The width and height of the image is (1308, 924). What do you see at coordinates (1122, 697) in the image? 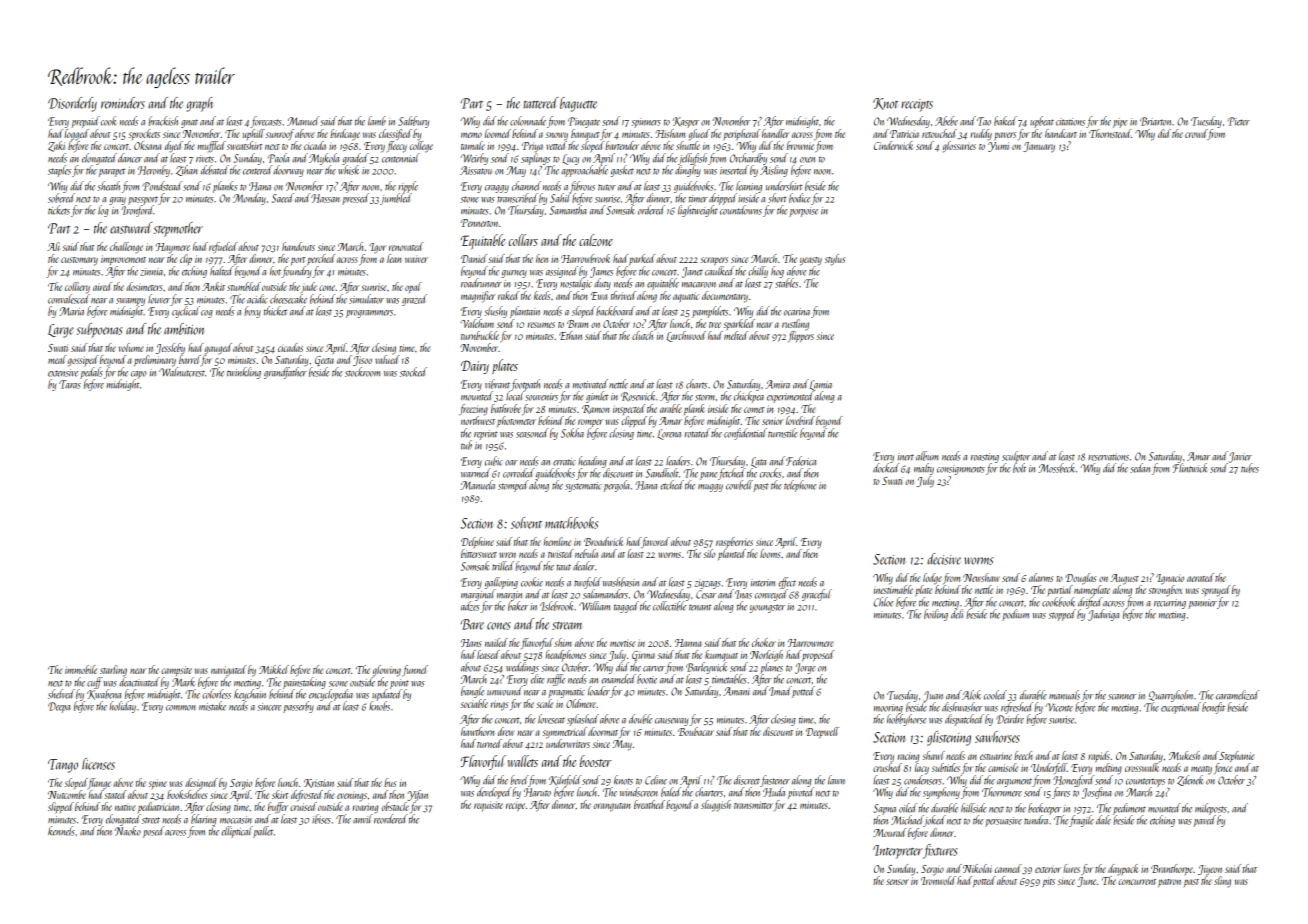
I see `scanner` at bounding box center [1122, 697].
